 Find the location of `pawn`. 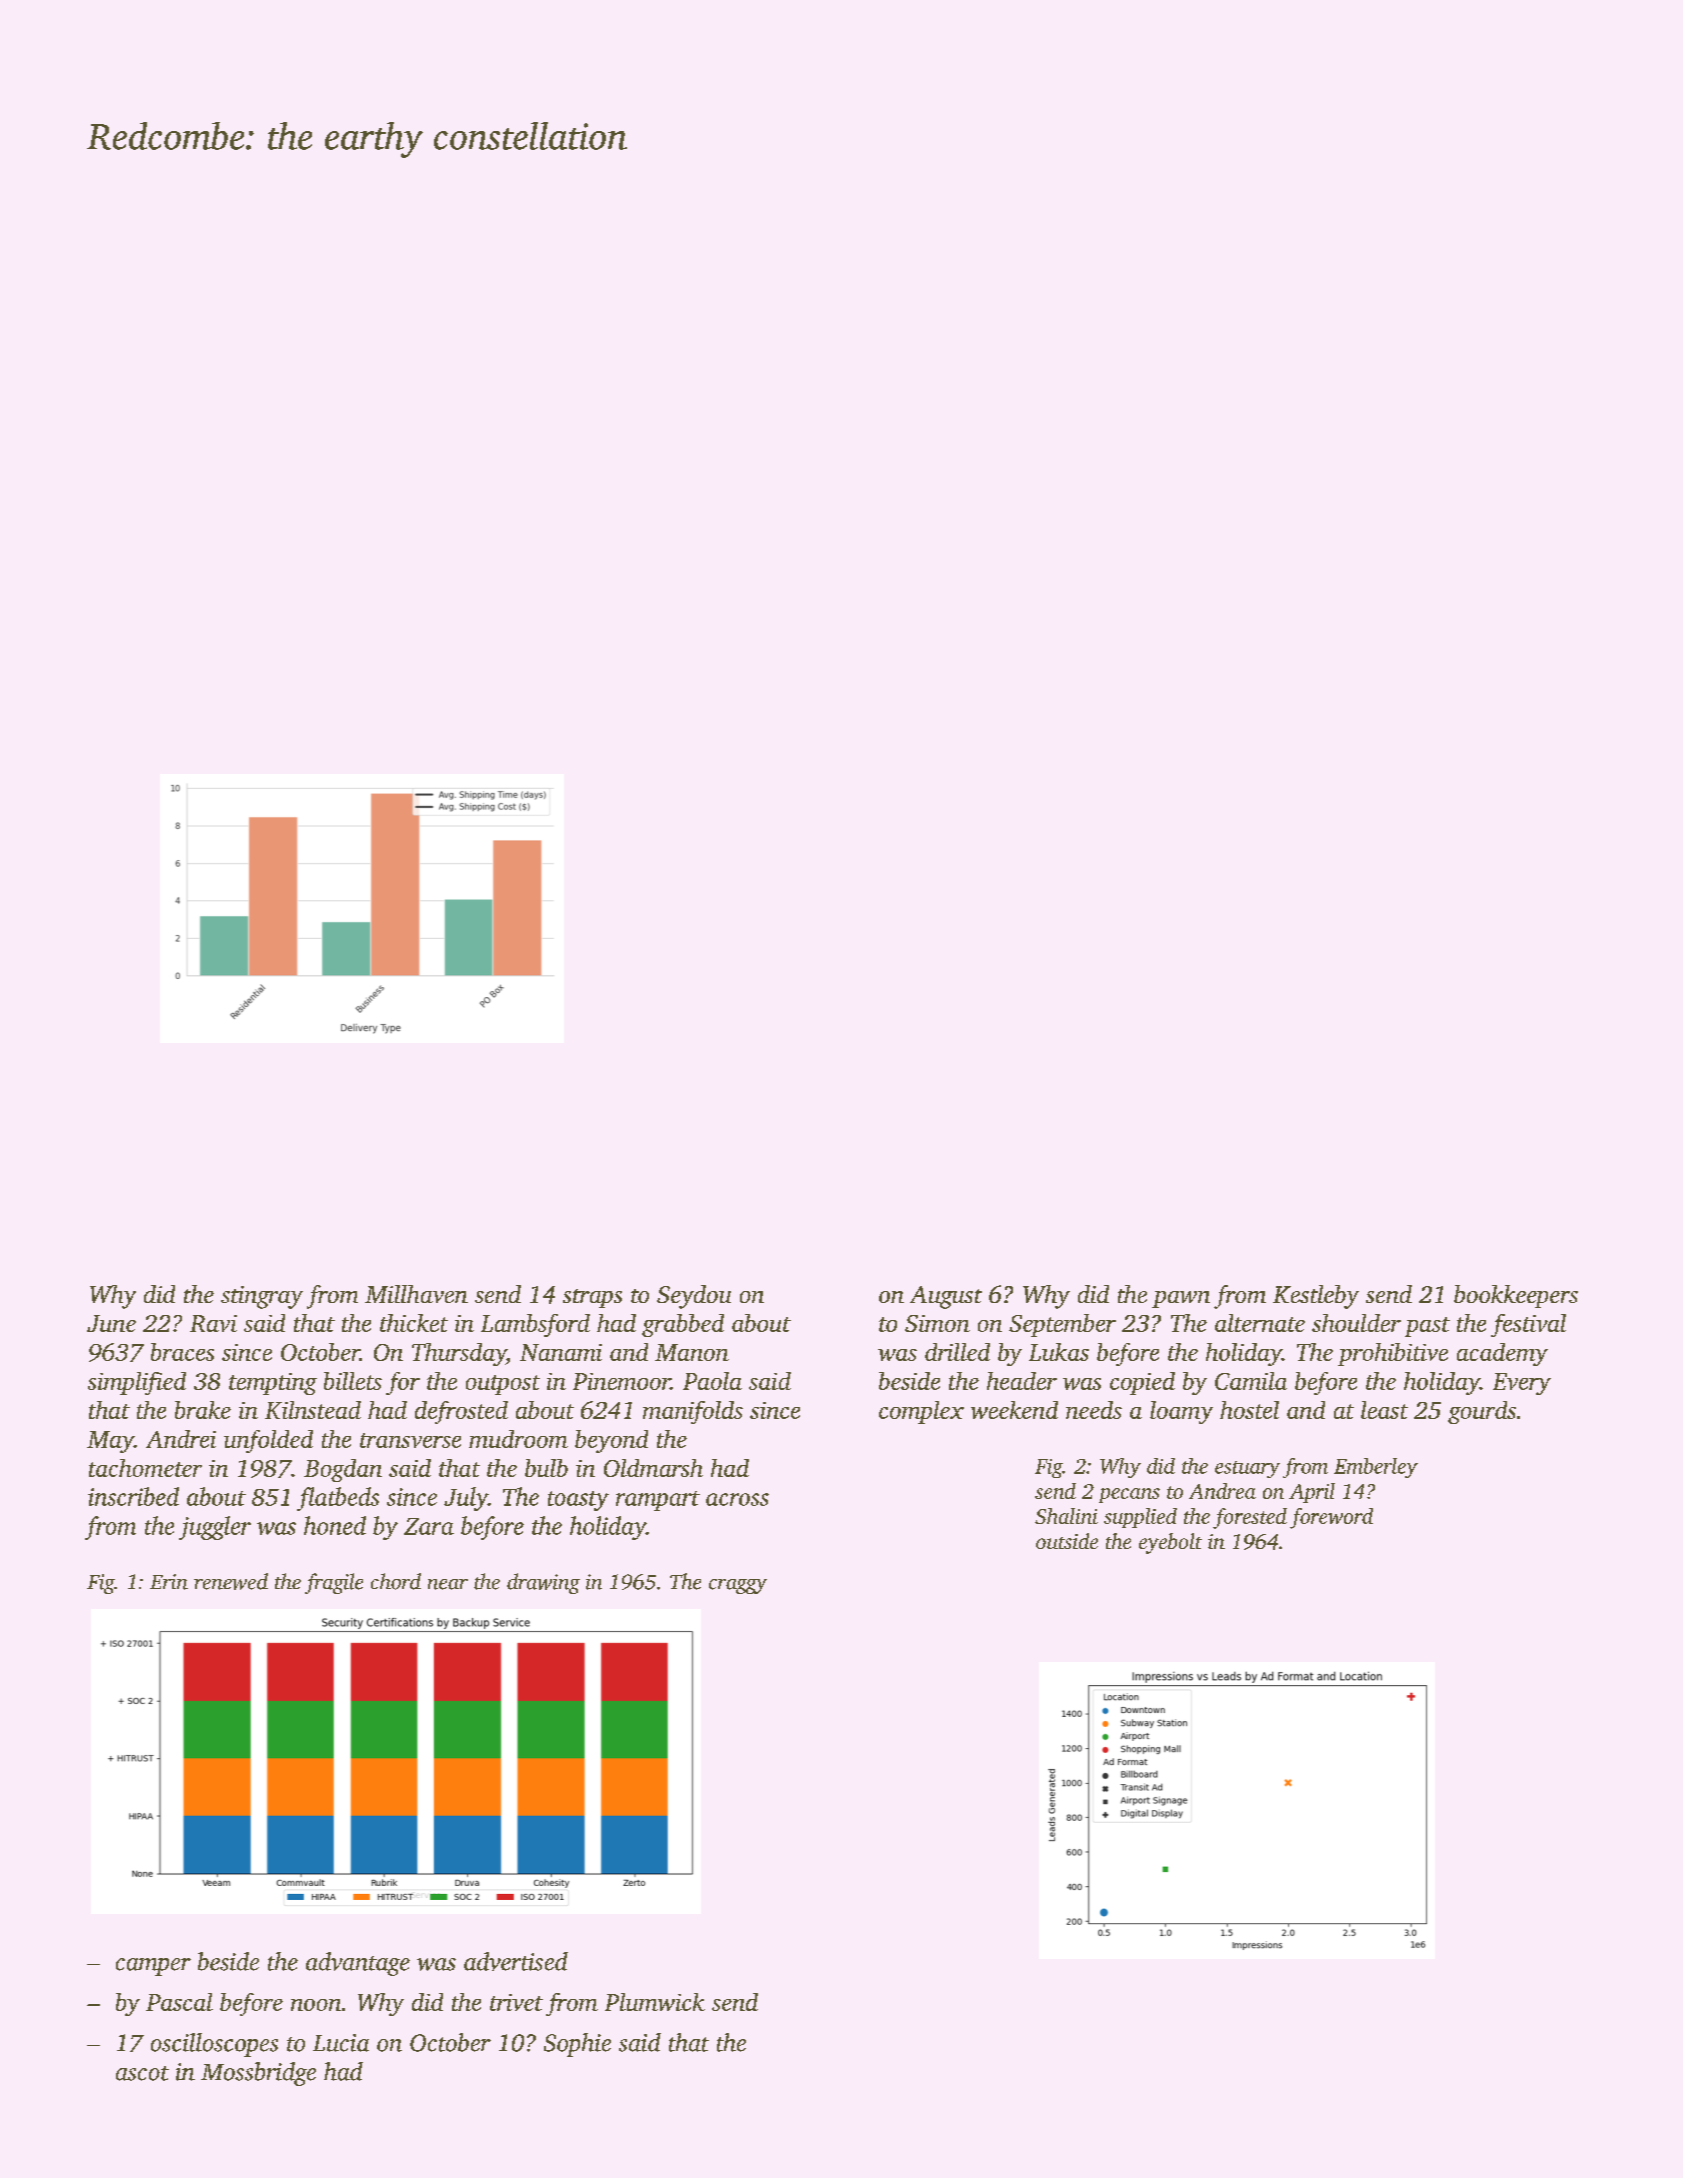

pawn is located at coordinates (1181, 1299).
